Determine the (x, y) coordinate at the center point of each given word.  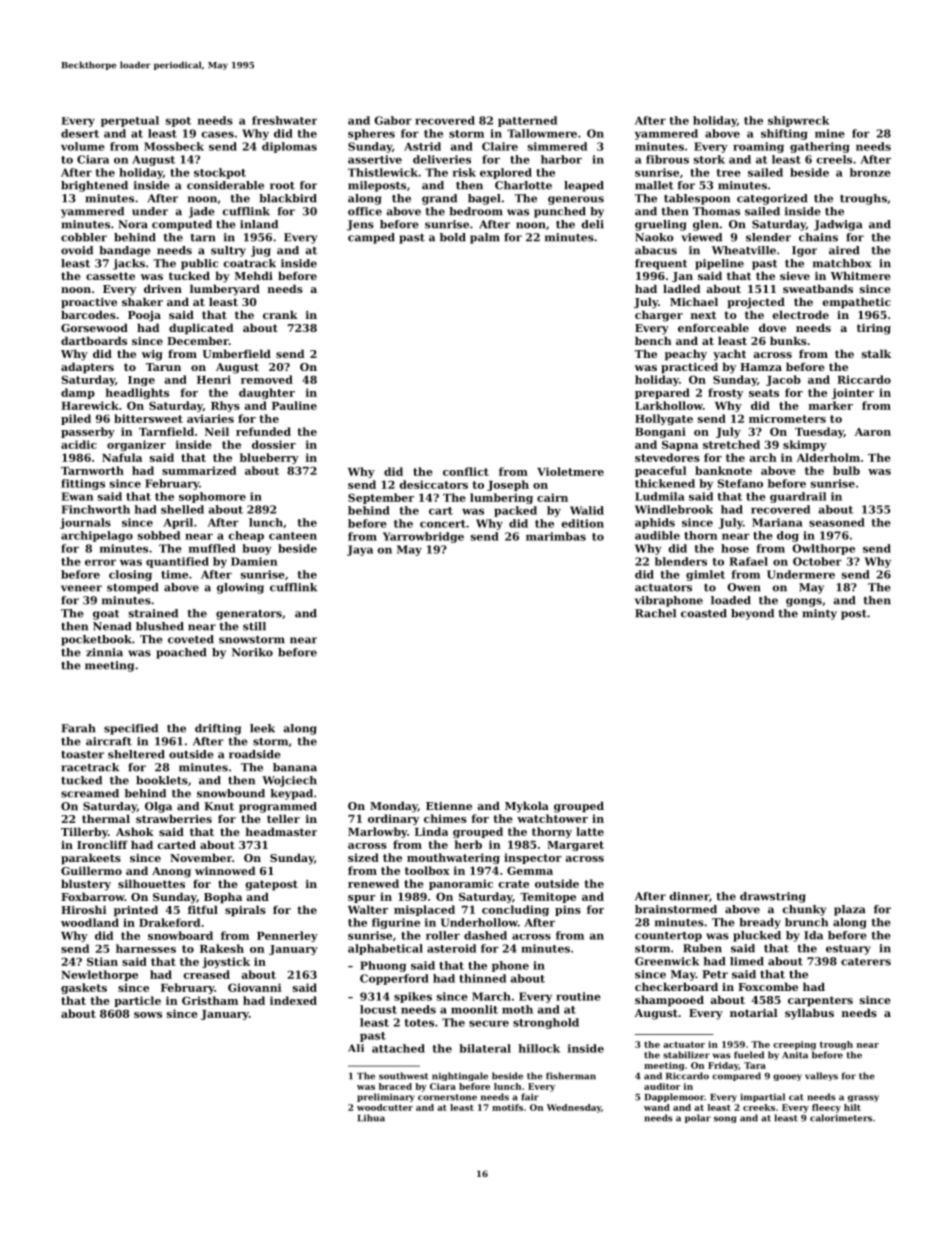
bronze (870, 172)
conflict (466, 471)
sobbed (159, 535)
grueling (660, 225)
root (282, 186)
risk (464, 172)
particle (137, 1001)
